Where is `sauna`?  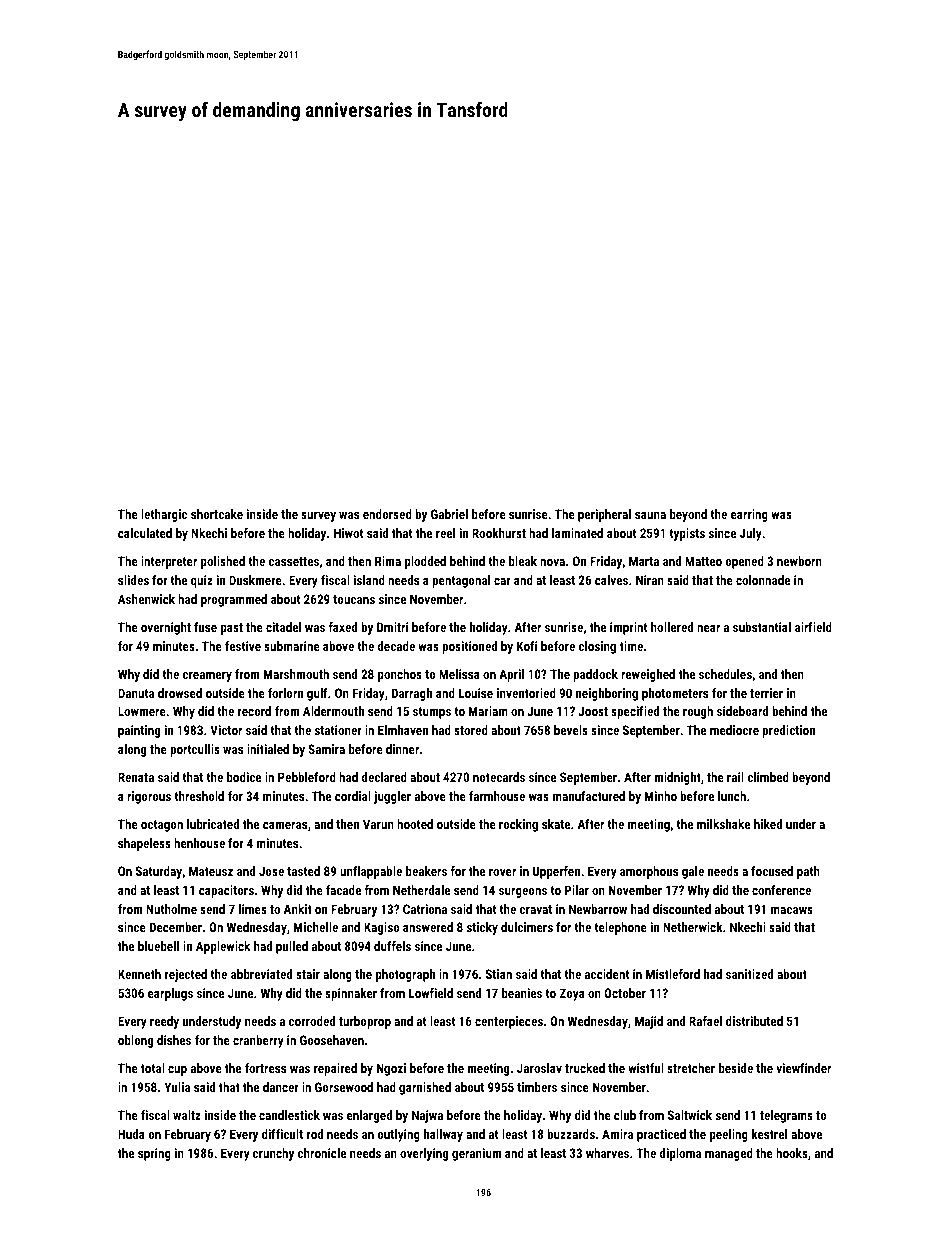
sauna is located at coordinates (650, 515).
